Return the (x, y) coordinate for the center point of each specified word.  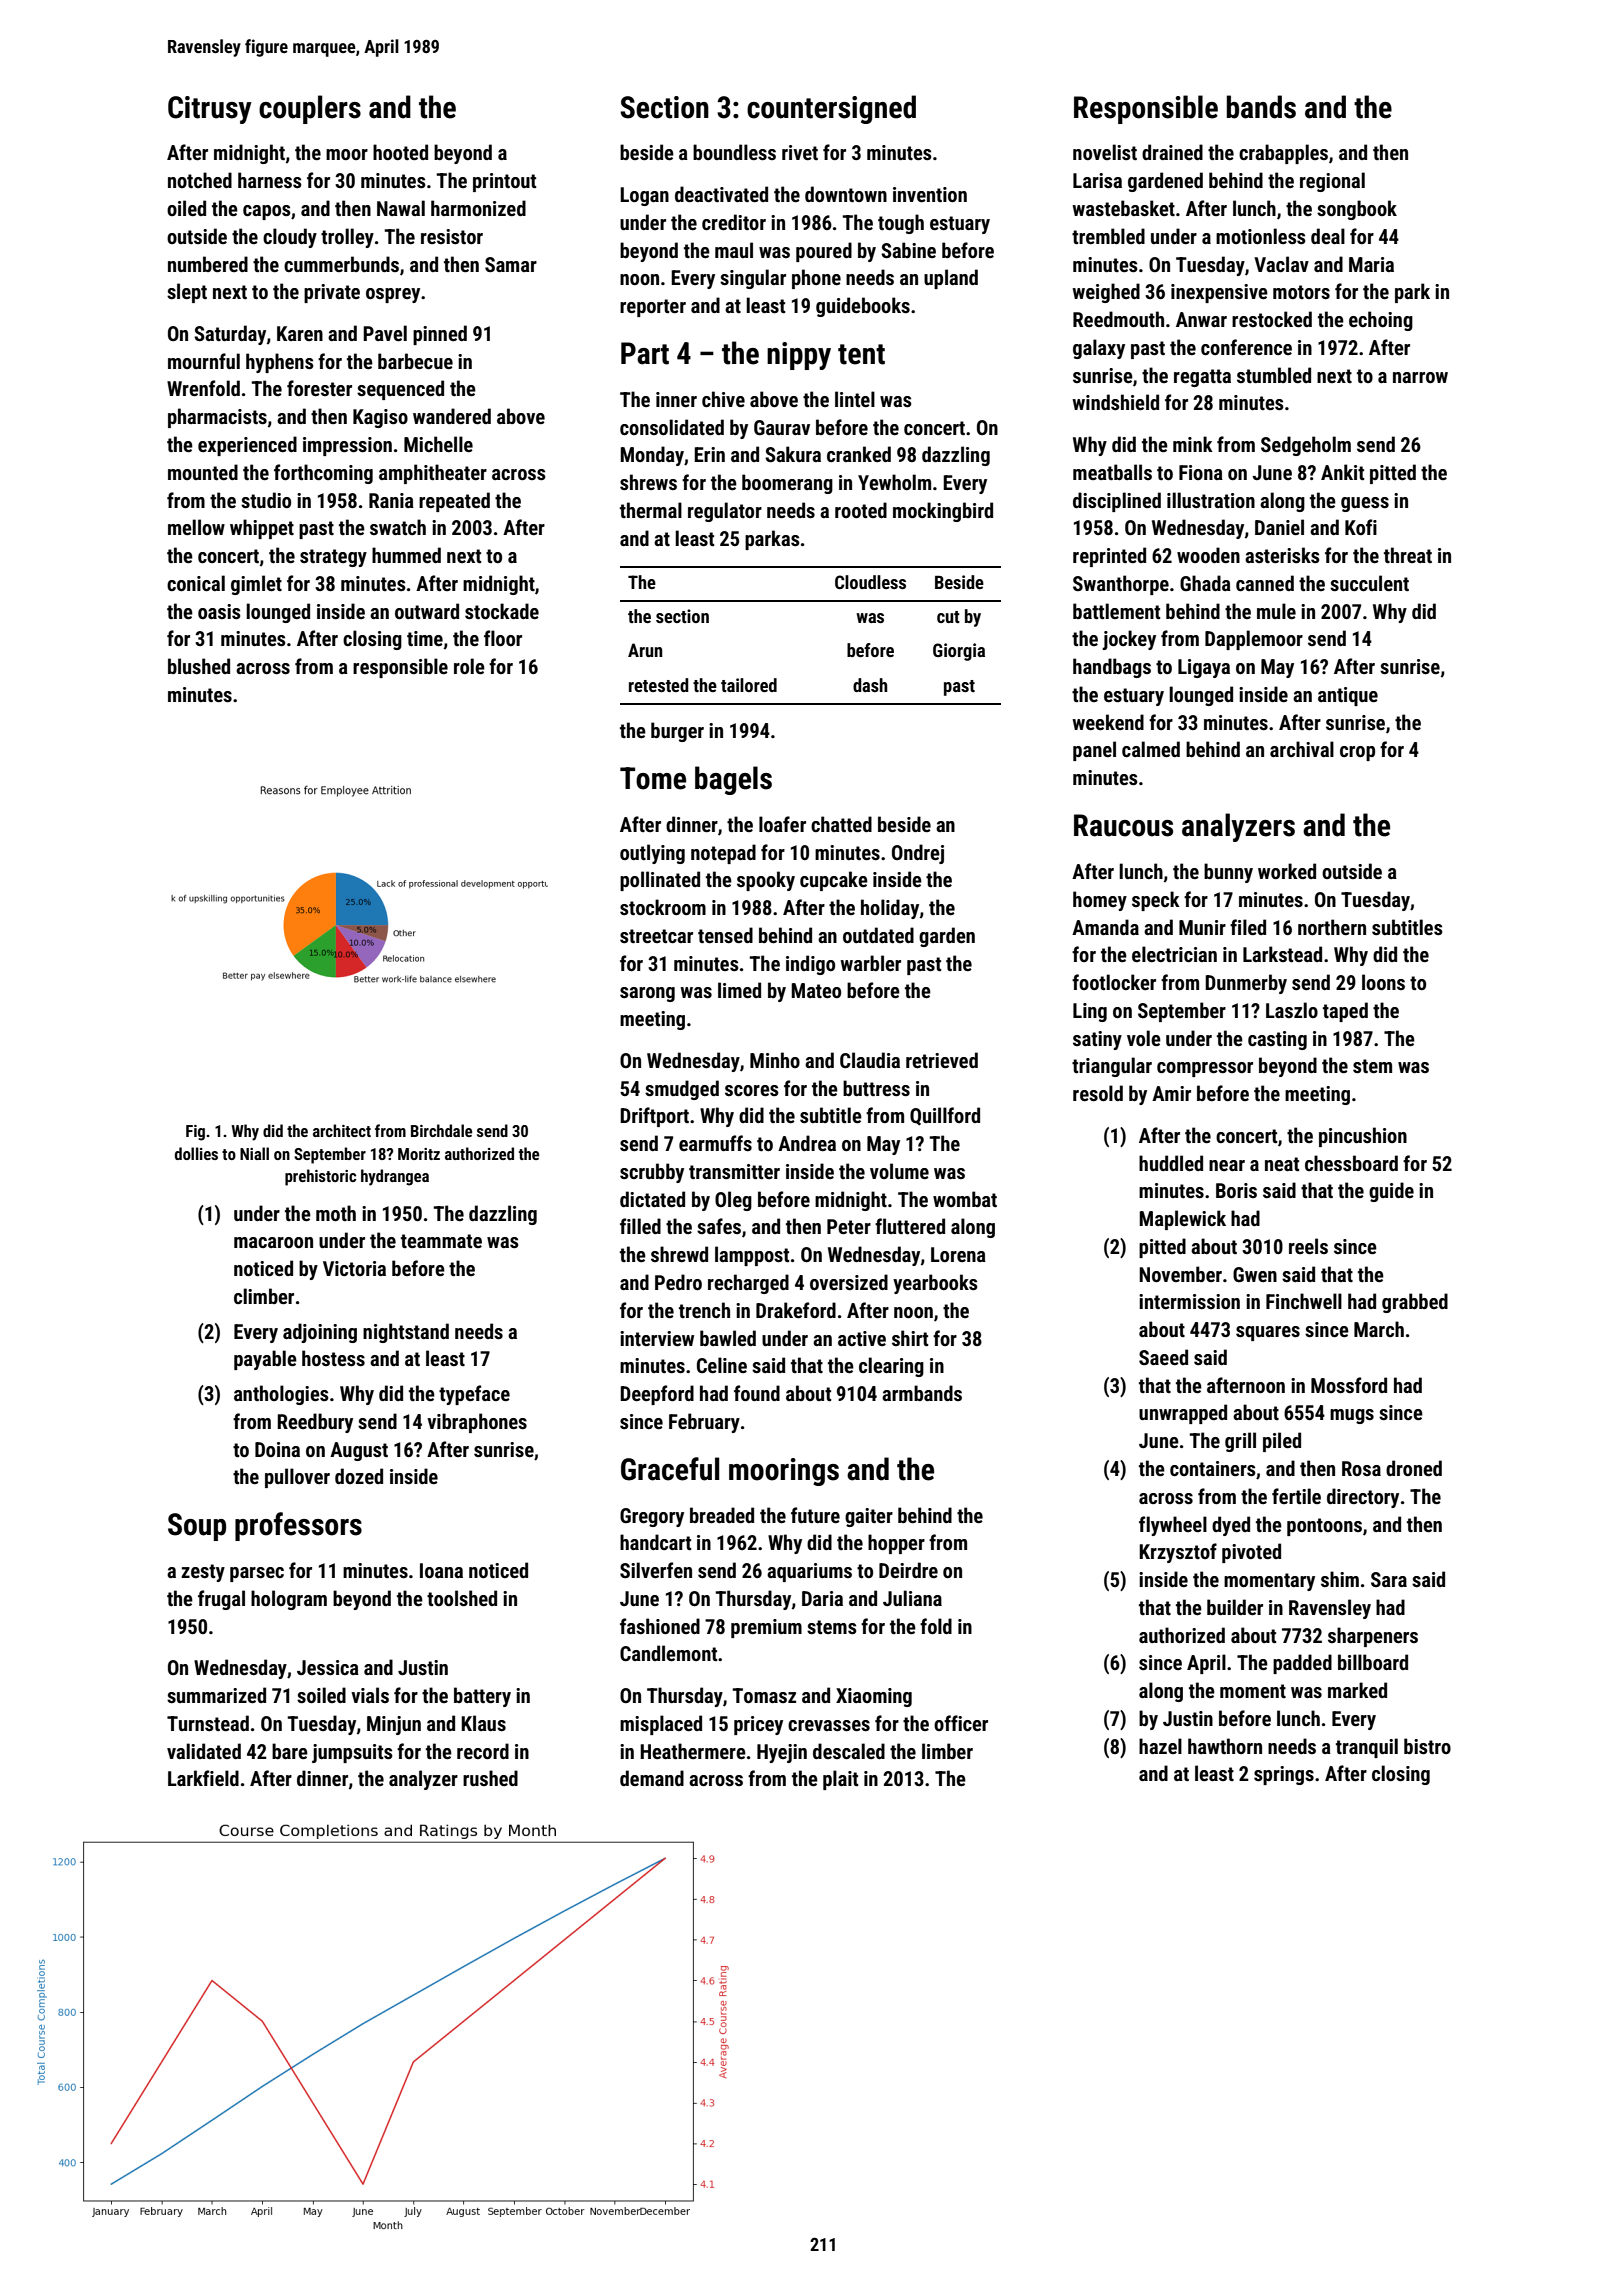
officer (961, 1723)
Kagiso (380, 418)
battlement (1116, 611)
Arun (645, 650)
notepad (723, 854)
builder (1235, 1607)
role (469, 666)
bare (290, 1751)
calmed (1151, 749)
